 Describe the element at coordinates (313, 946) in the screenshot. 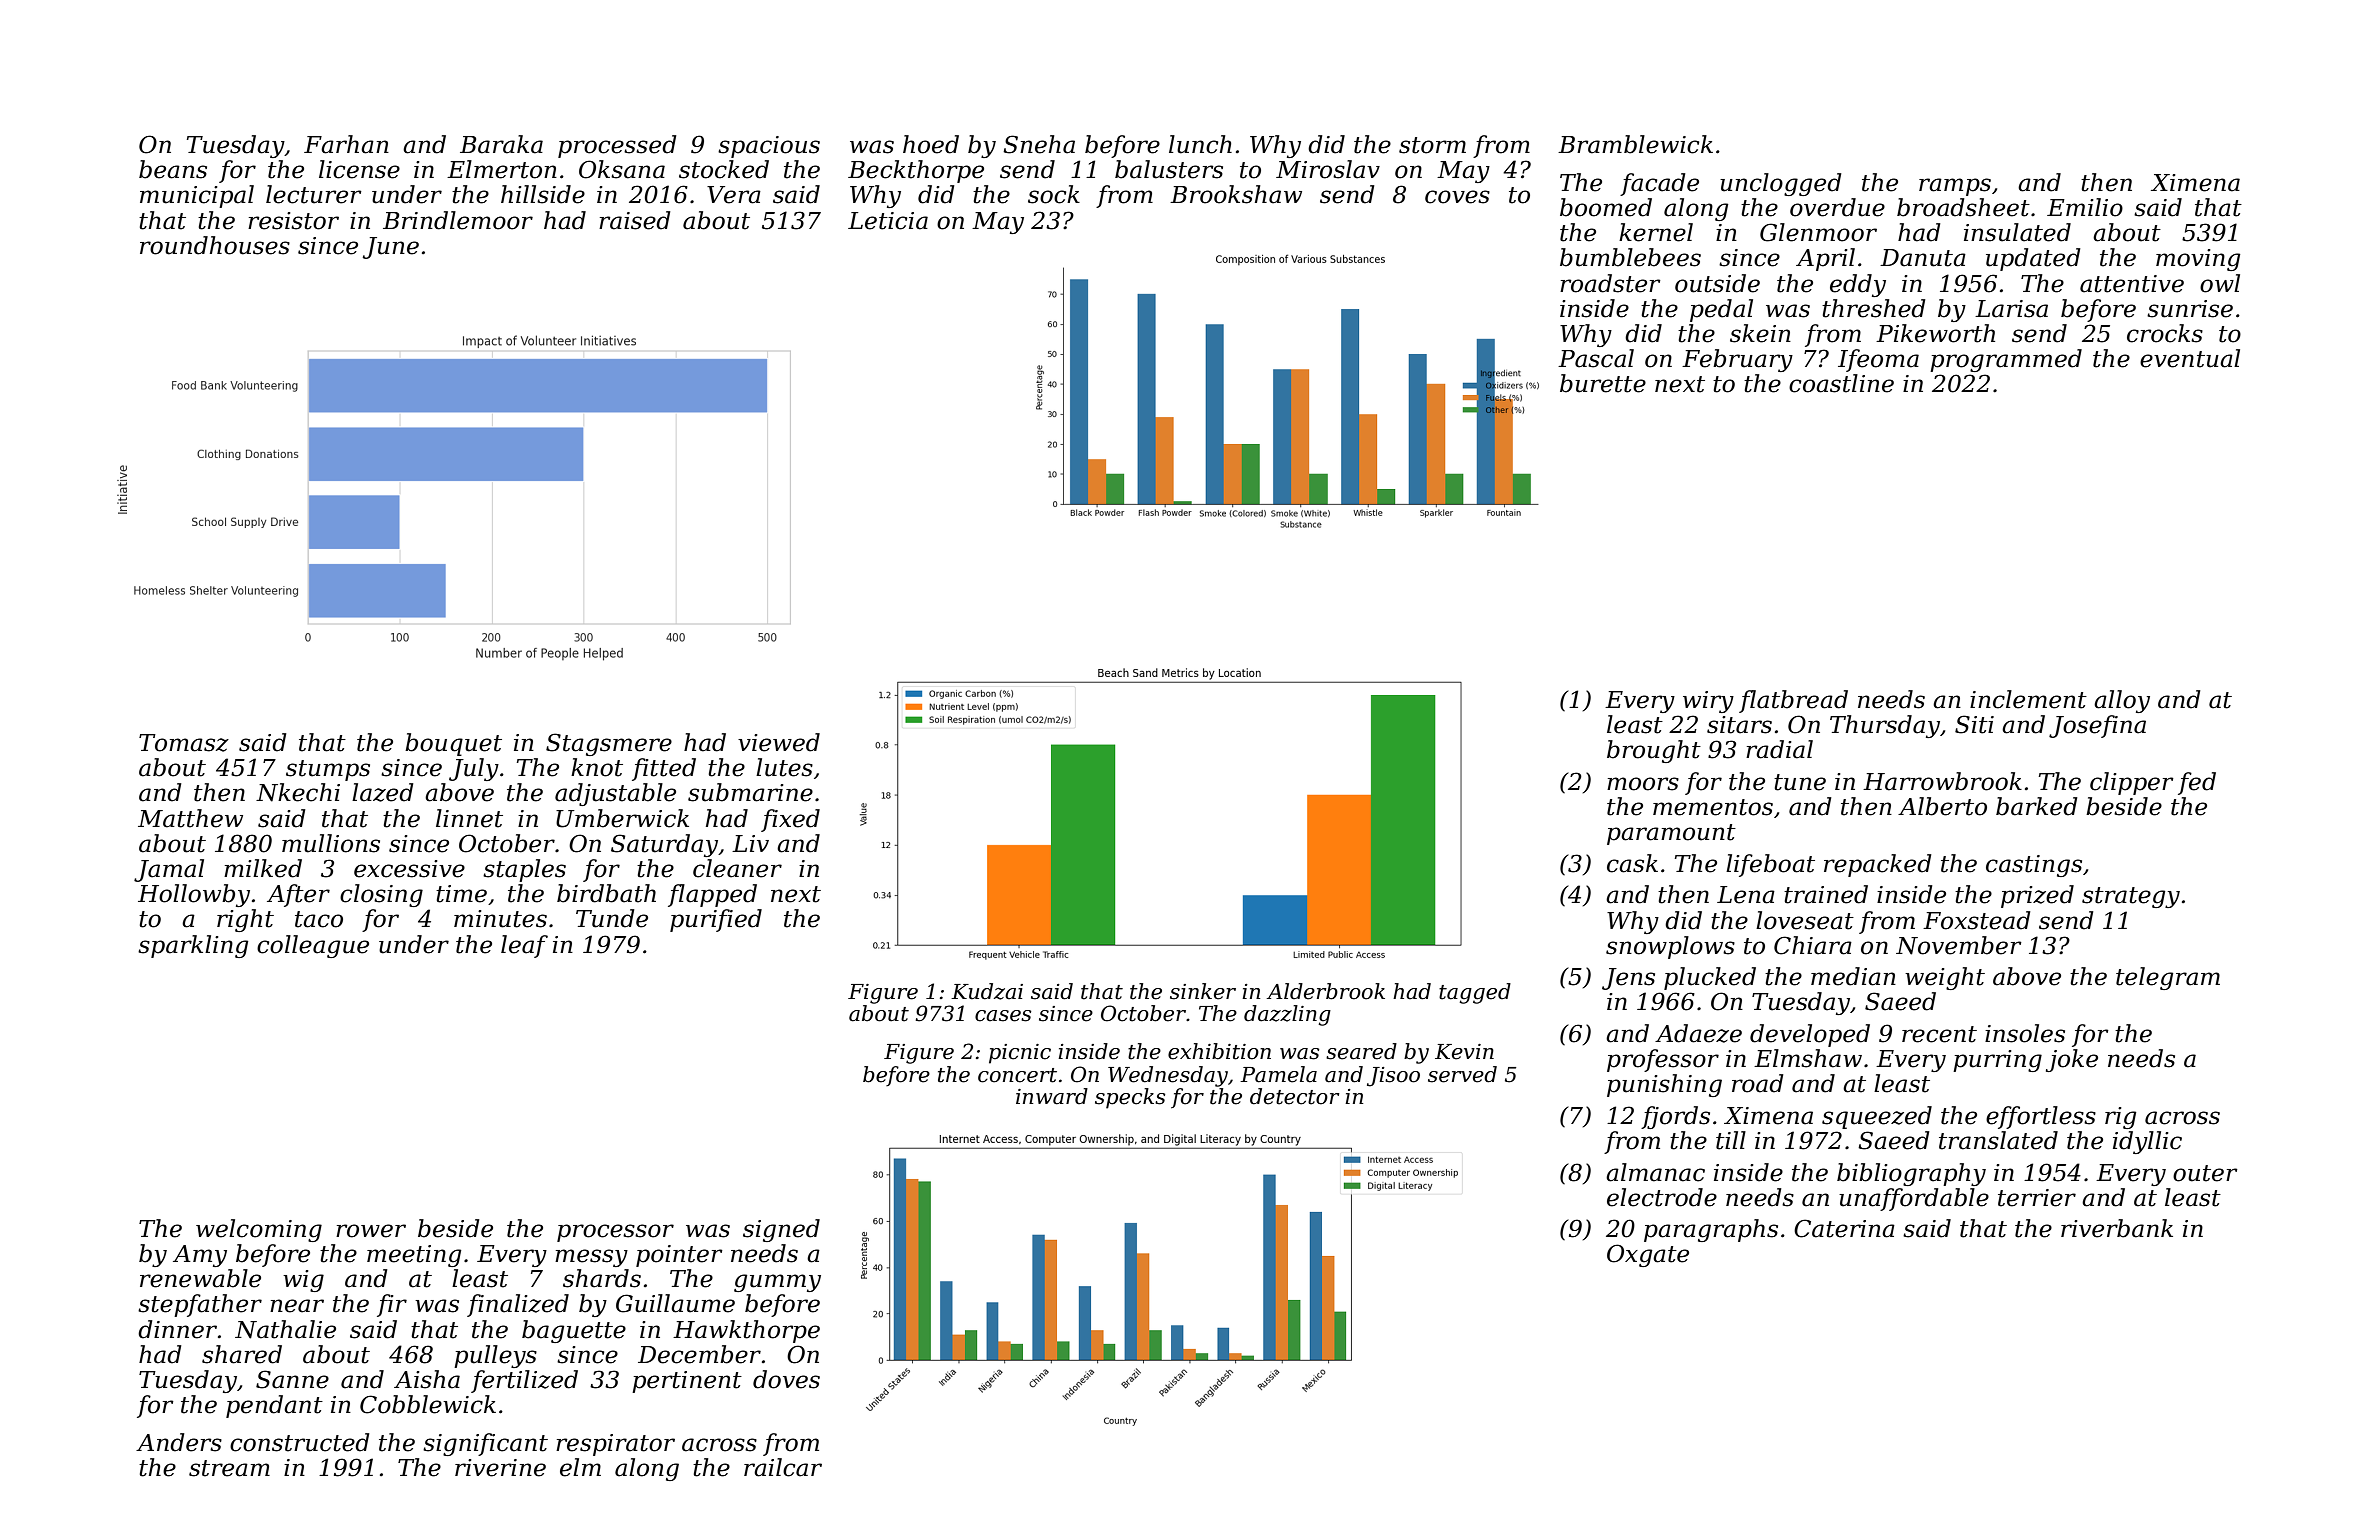

I see `colleague` at that location.
